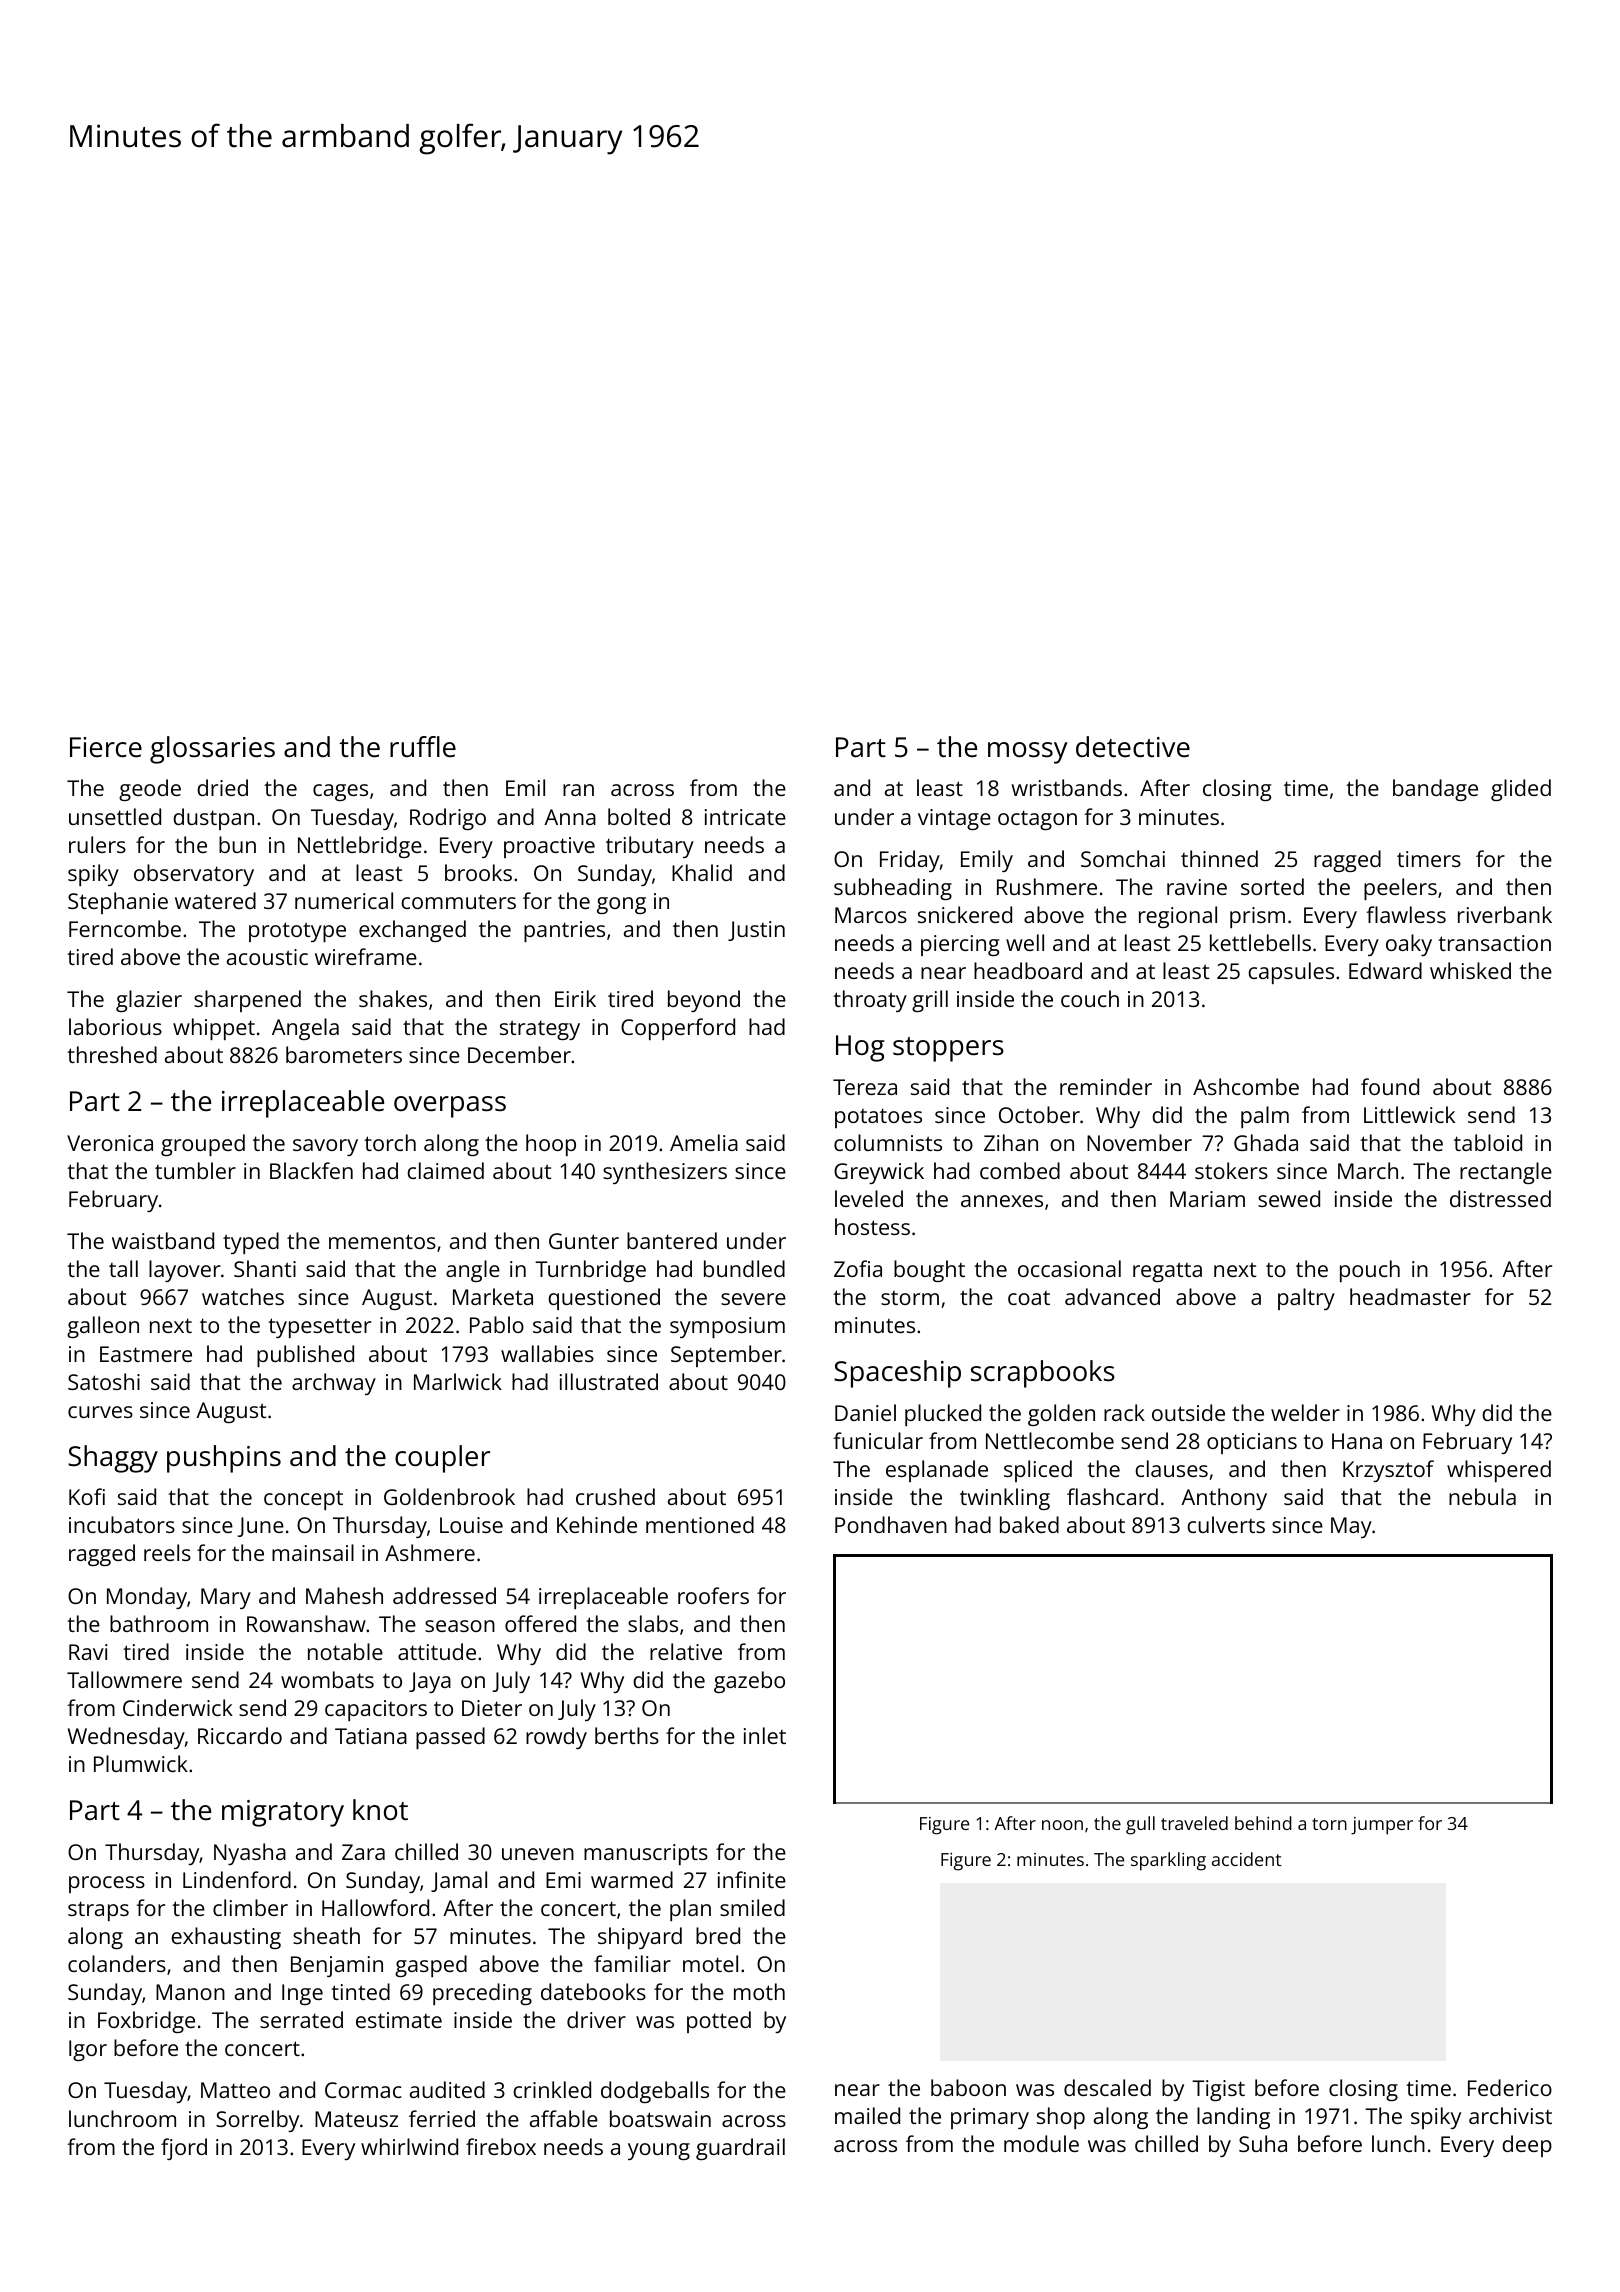 Image resolution: width=1620 pixels, height=2292 pixels. Describe the element at coordinates (267, 957) in the page. I see `acoustic` at that location.
